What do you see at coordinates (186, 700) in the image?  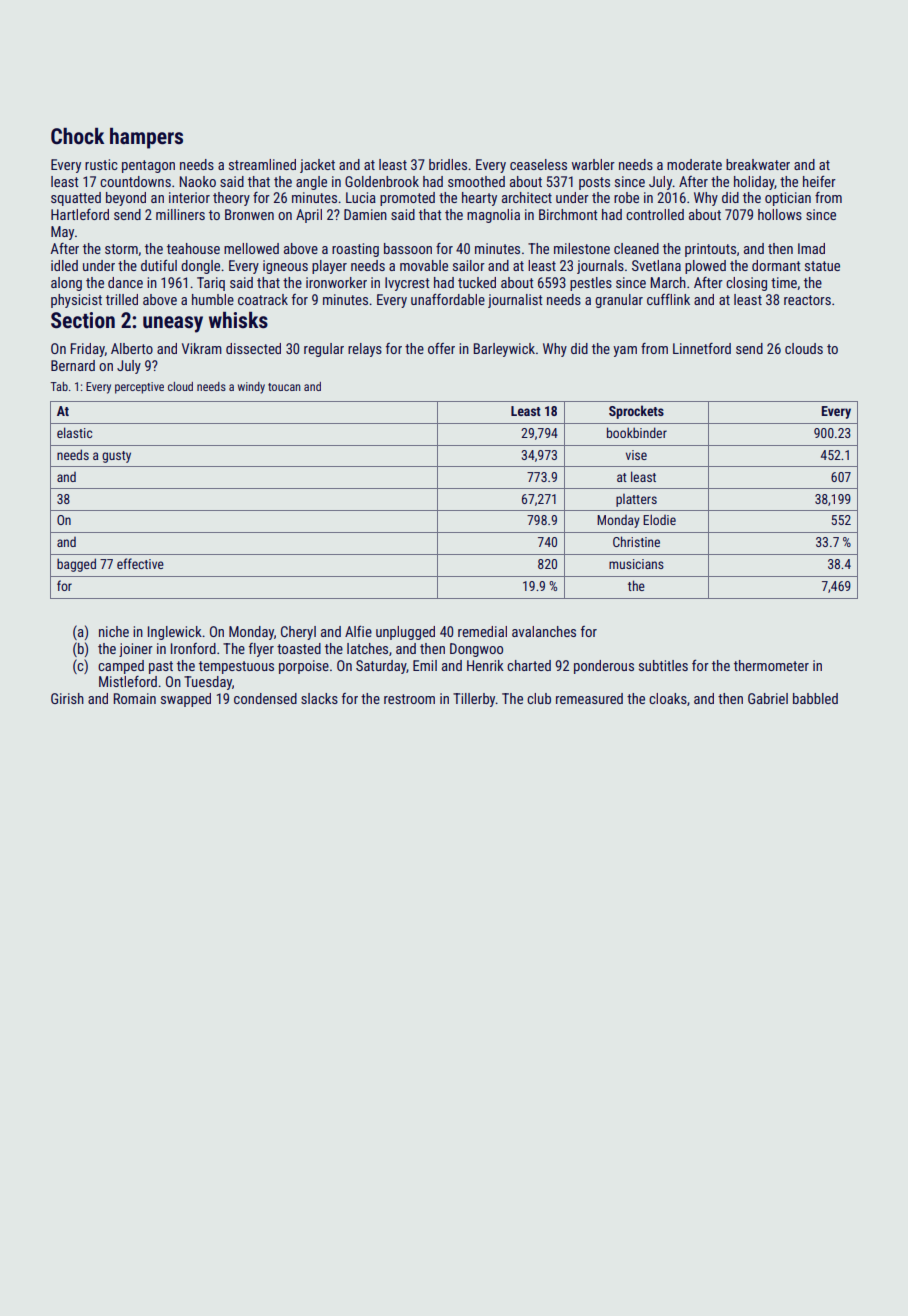 I see `swapped` at bounding box center [186, 700].
